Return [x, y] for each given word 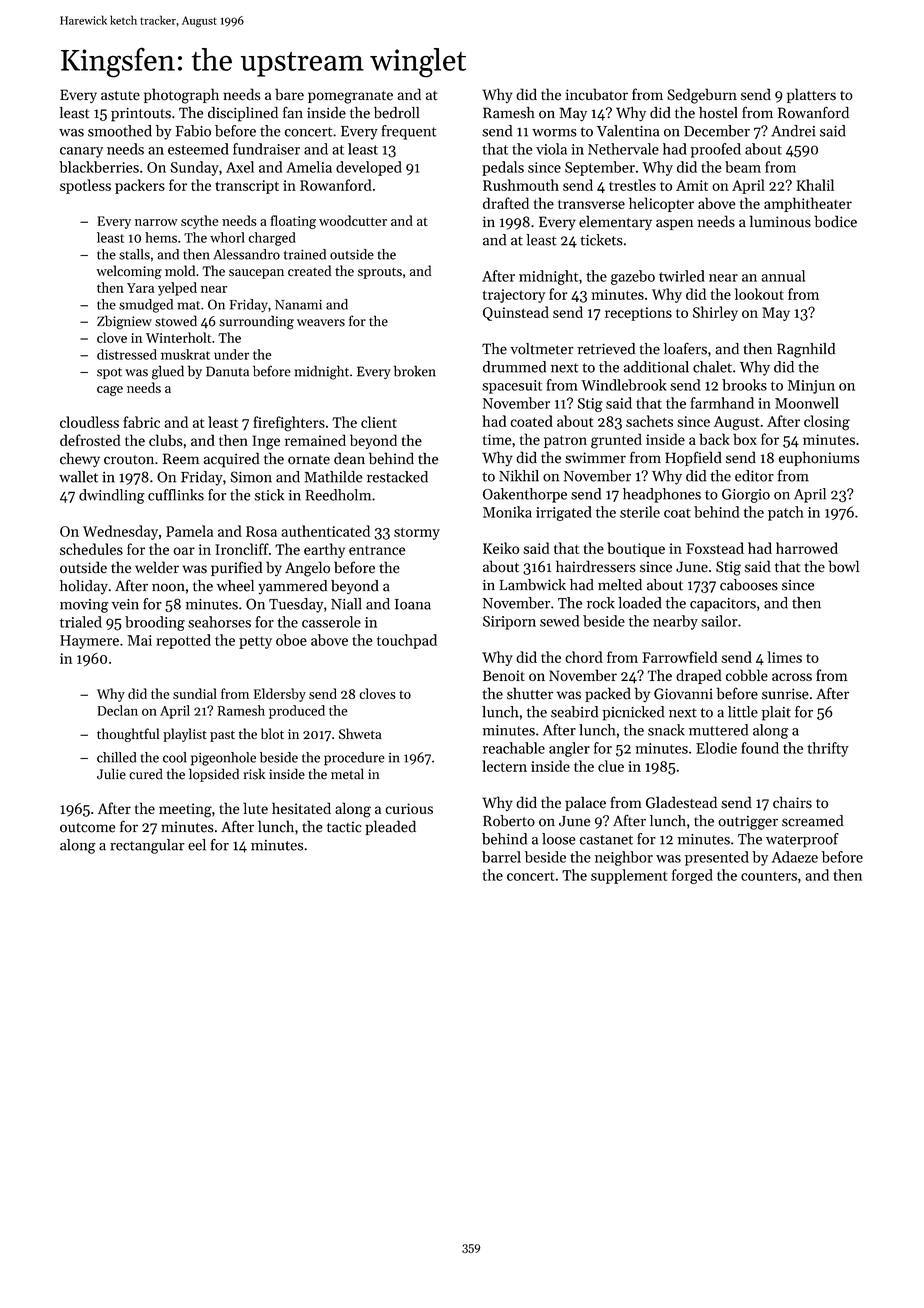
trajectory [514, 296]
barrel [501, 857]
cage [110, 391]
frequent [408, 132]
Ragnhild [806, 350]
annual [783, 276]
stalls [134, 254]
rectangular [147, 846]
